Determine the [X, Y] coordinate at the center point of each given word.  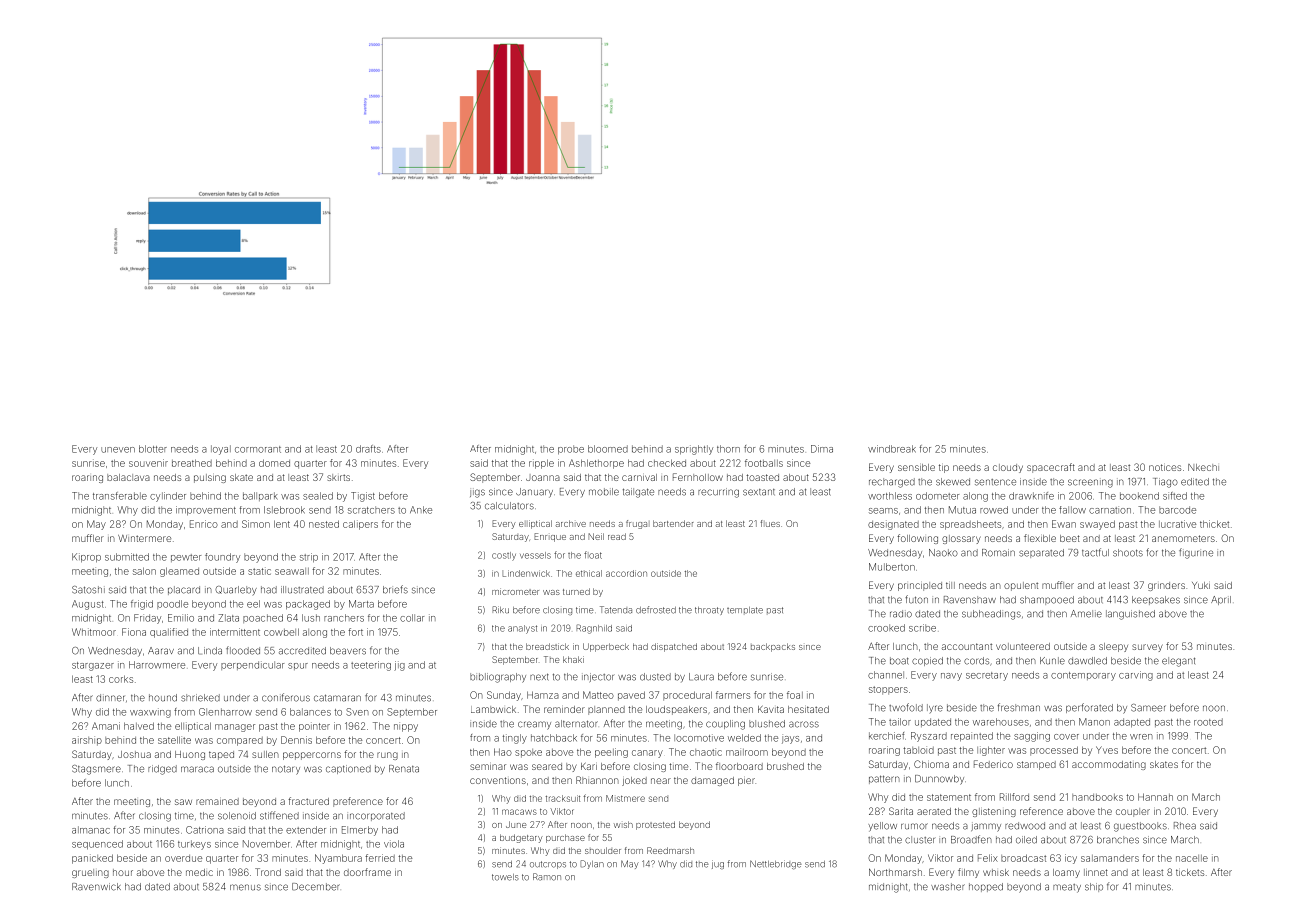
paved [631, 696]
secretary [987, 676]
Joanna [543, 477]
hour [123, 872]
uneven [118, 450]
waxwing [150, 713]
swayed [1097, 525]
